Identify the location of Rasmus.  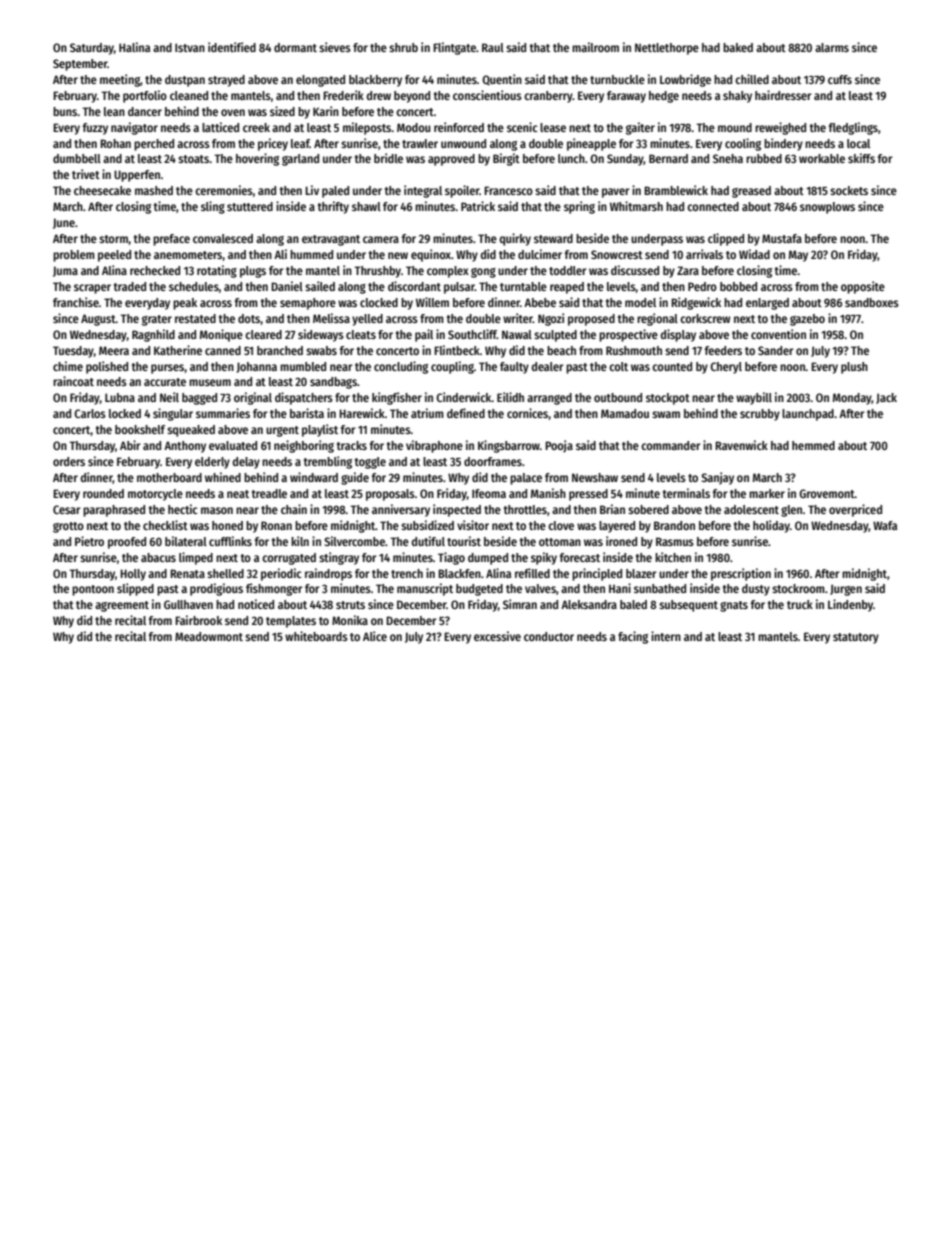
(675, 541).
